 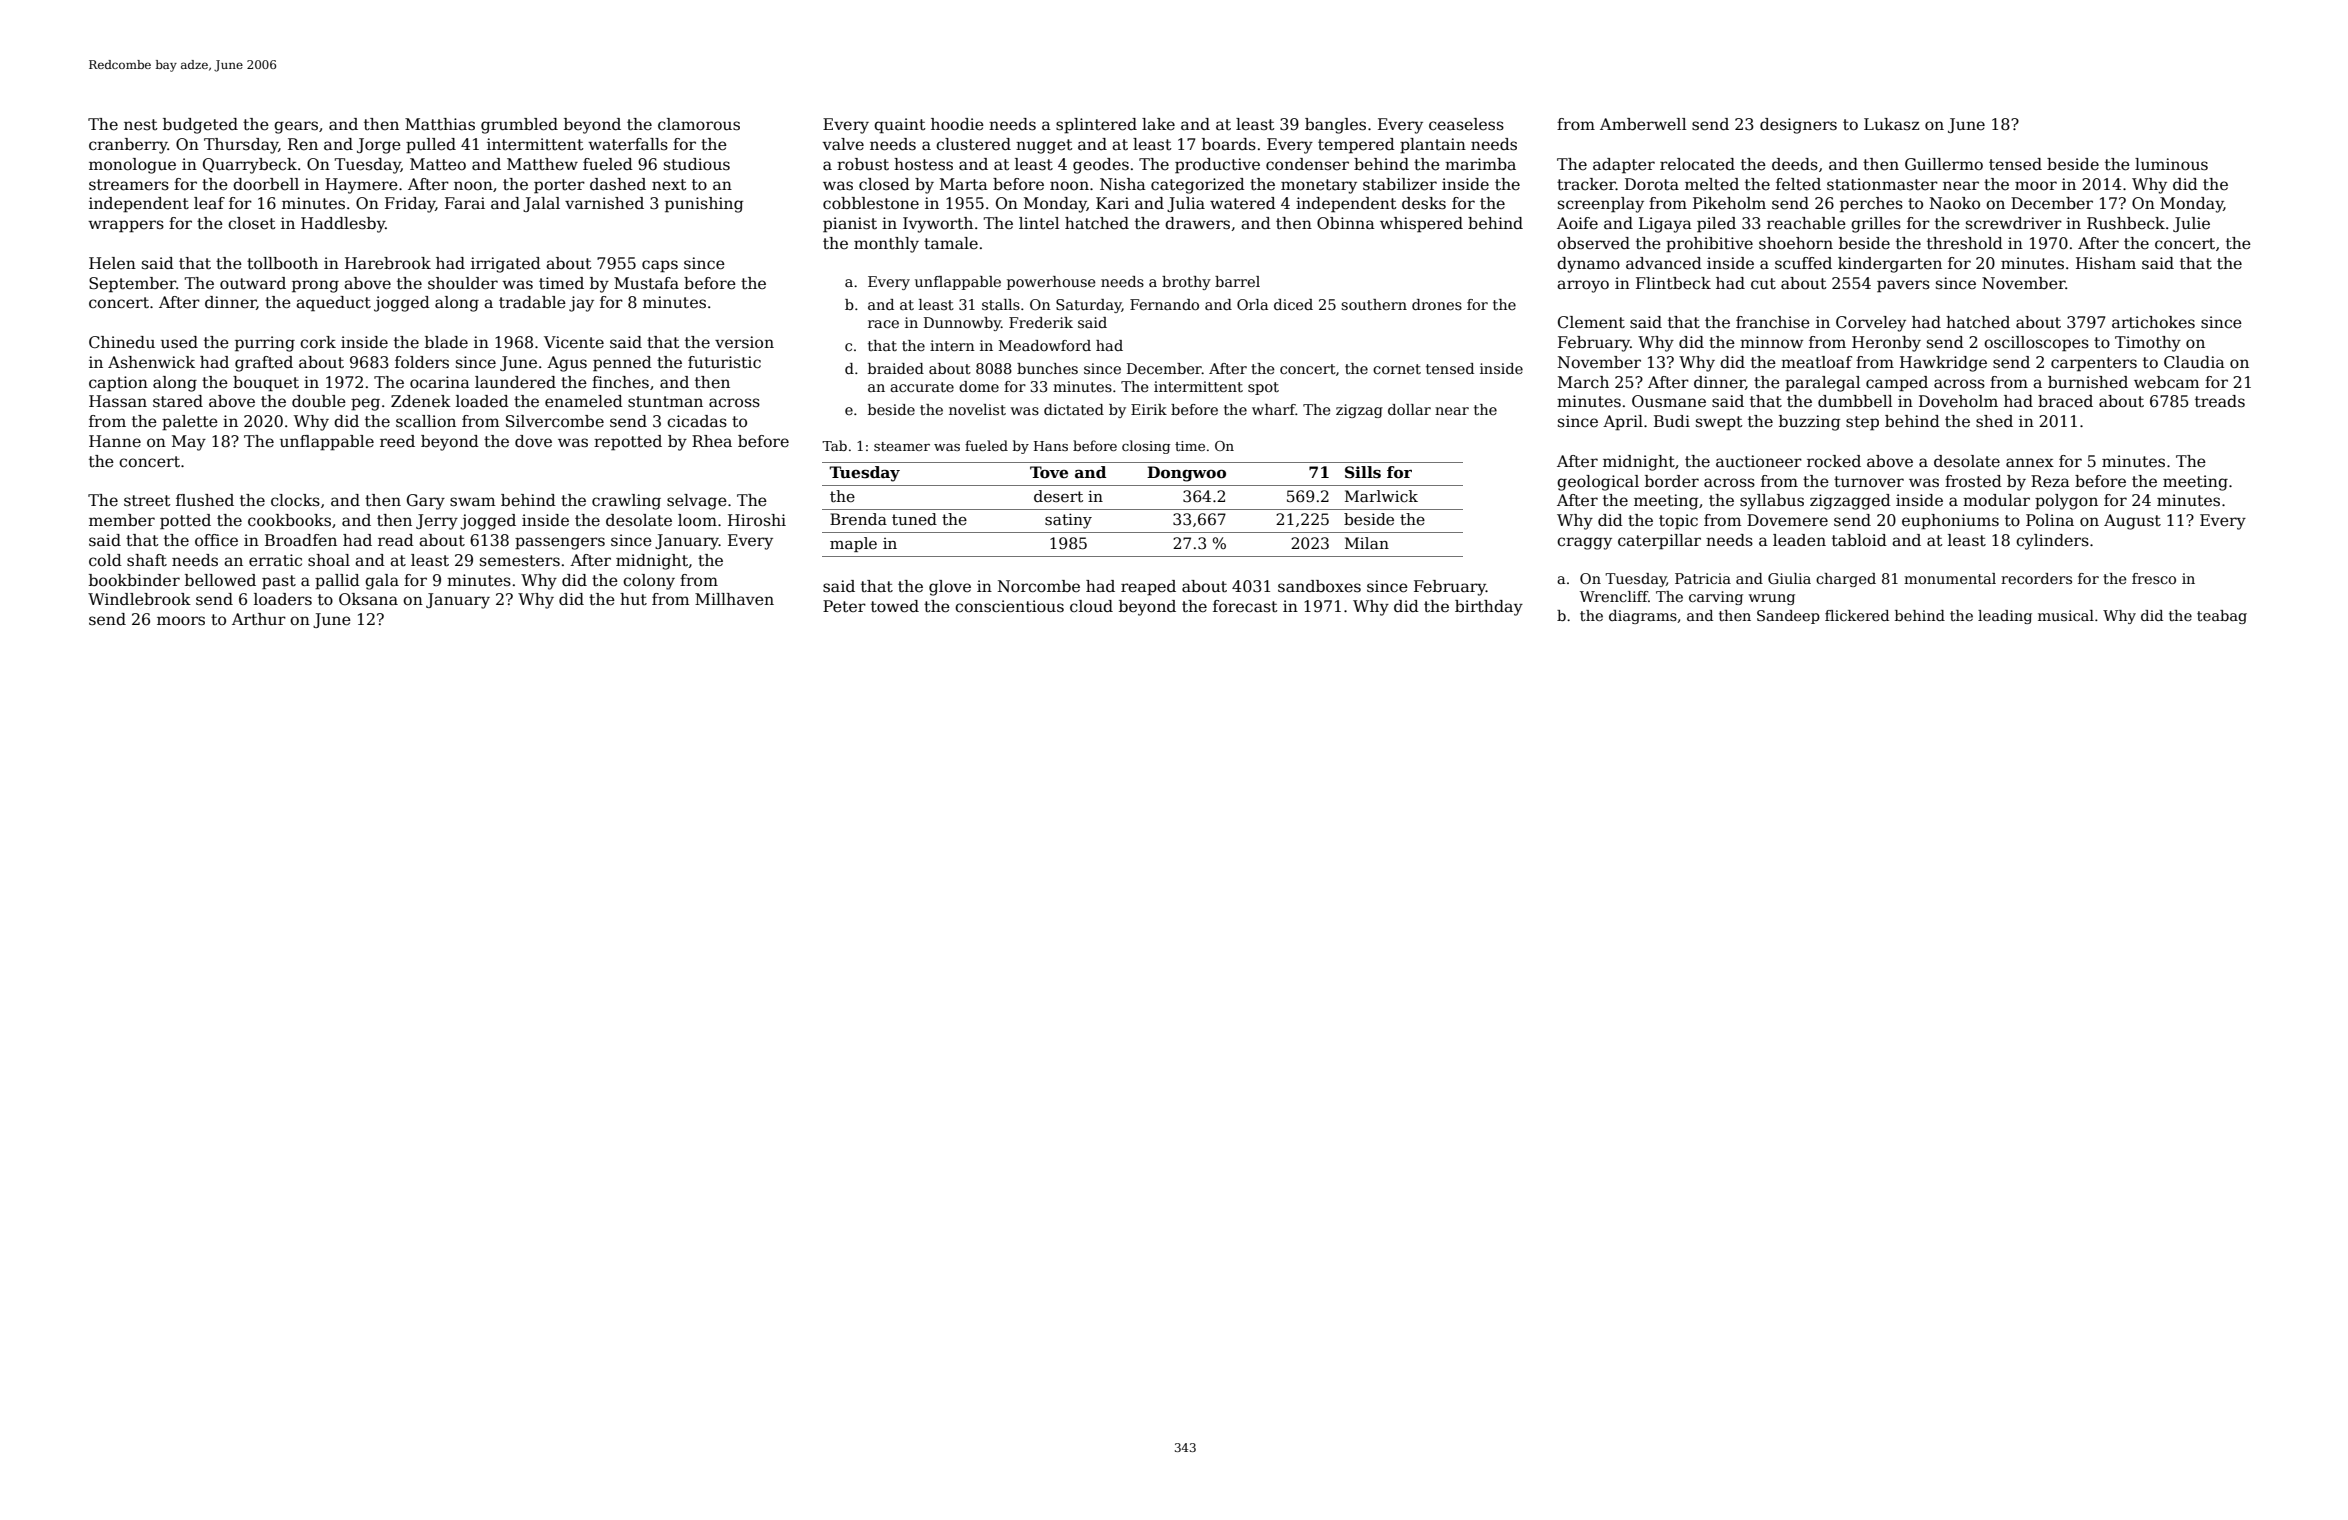 What do you see at coordinates (1891, 124) in the page?
I see `Lukasz` at bounding box center [1891, 124].
